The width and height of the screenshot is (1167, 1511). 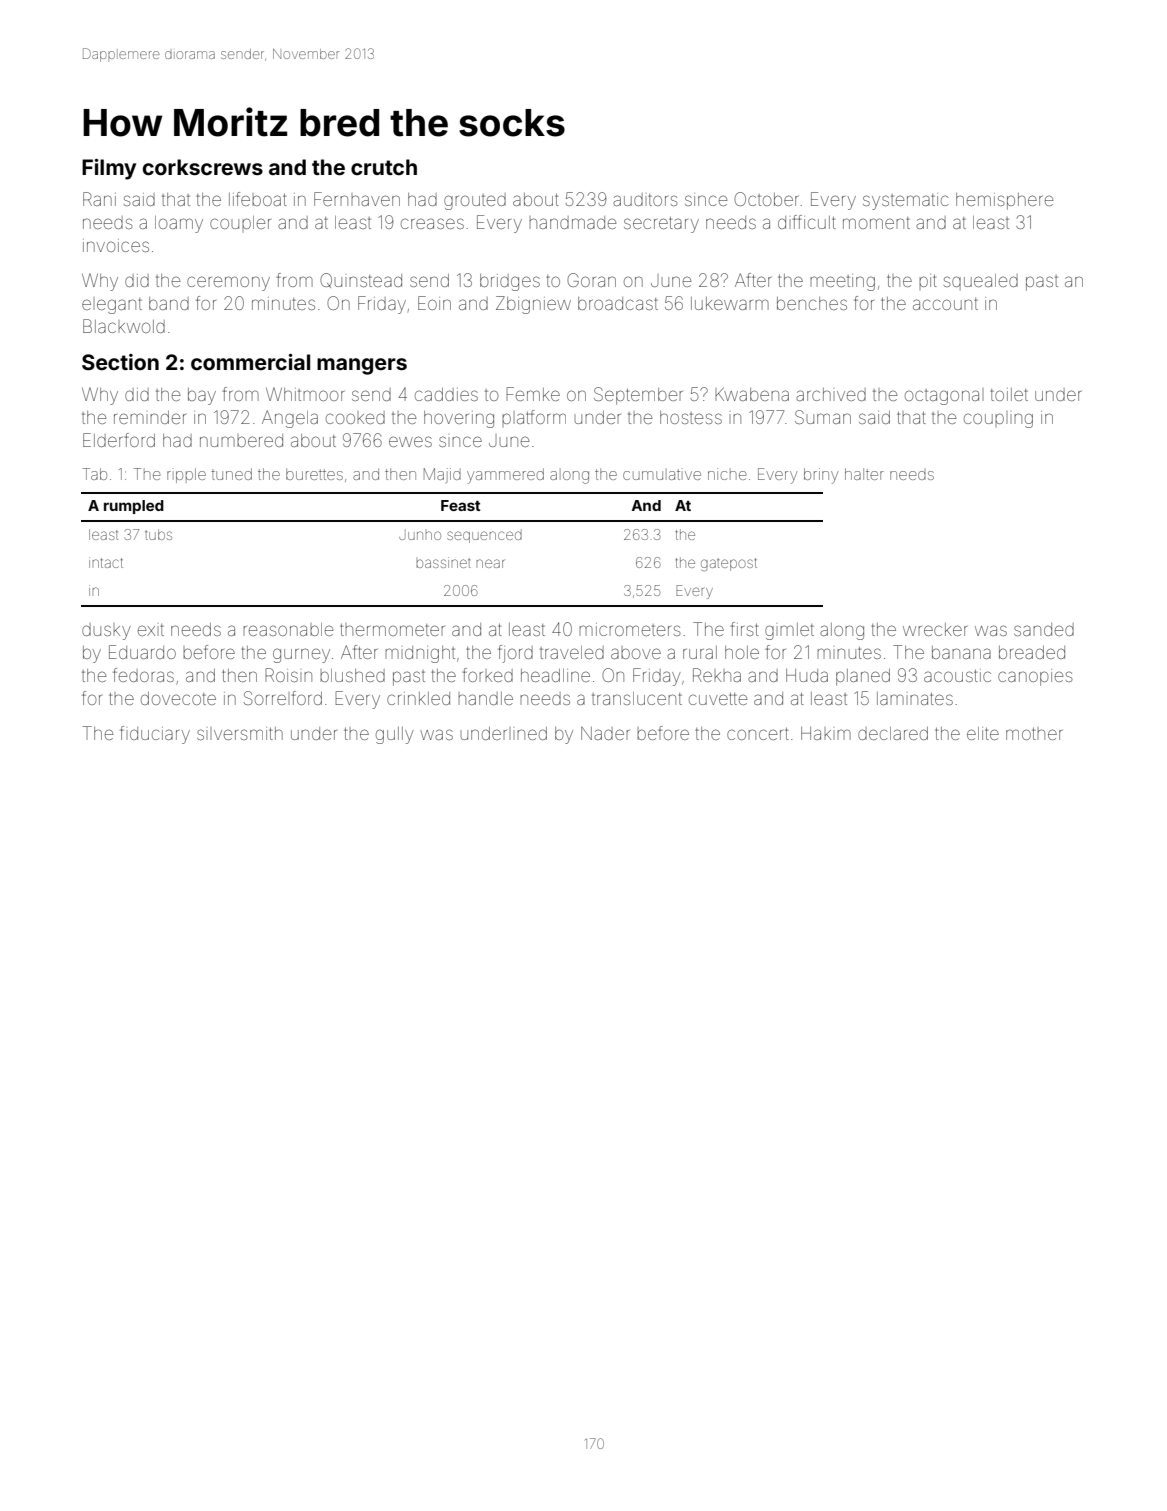 I want to click on hemisphere, so click(x=1004, y=201).
